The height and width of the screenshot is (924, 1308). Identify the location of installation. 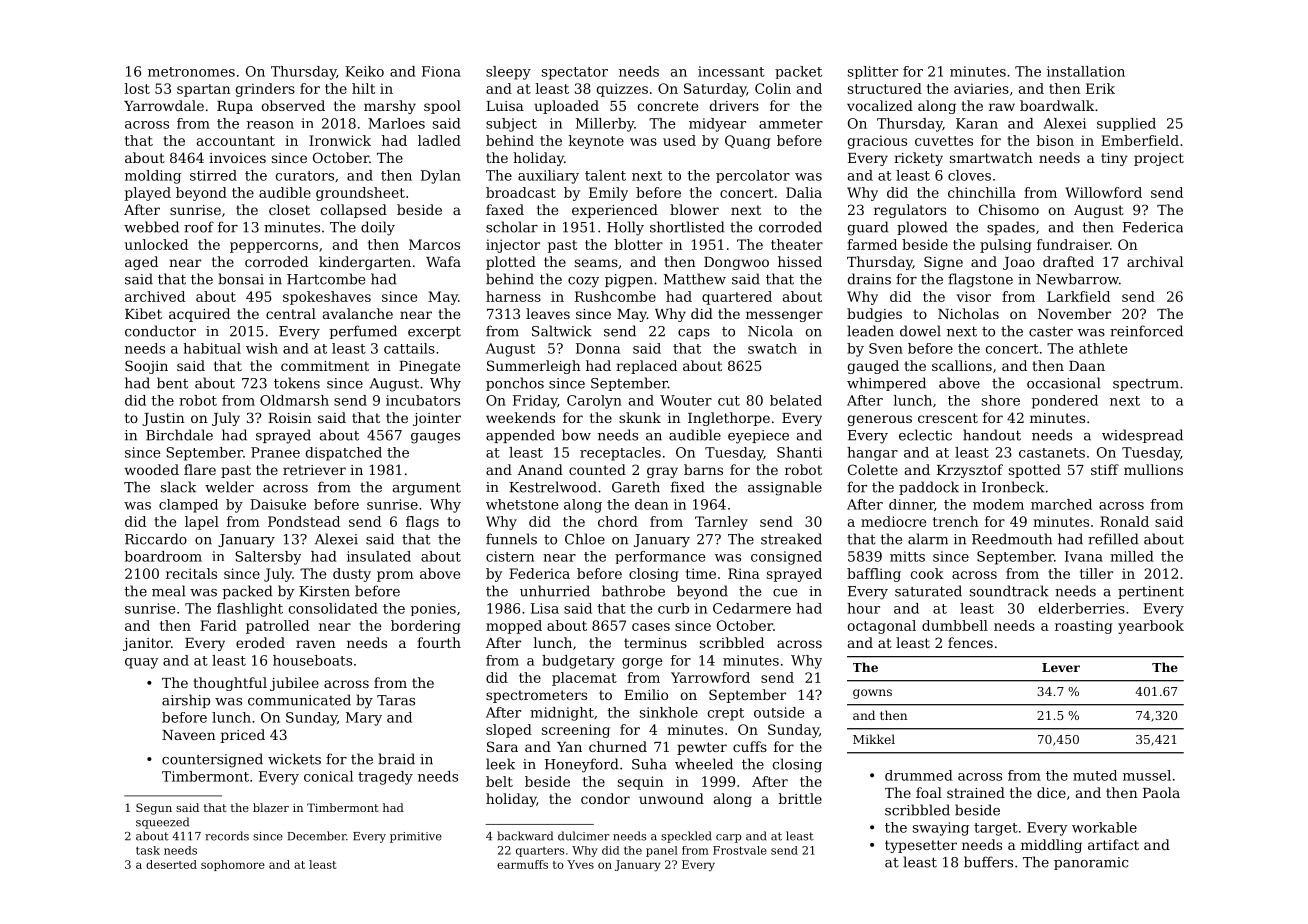
(1086, 71).
